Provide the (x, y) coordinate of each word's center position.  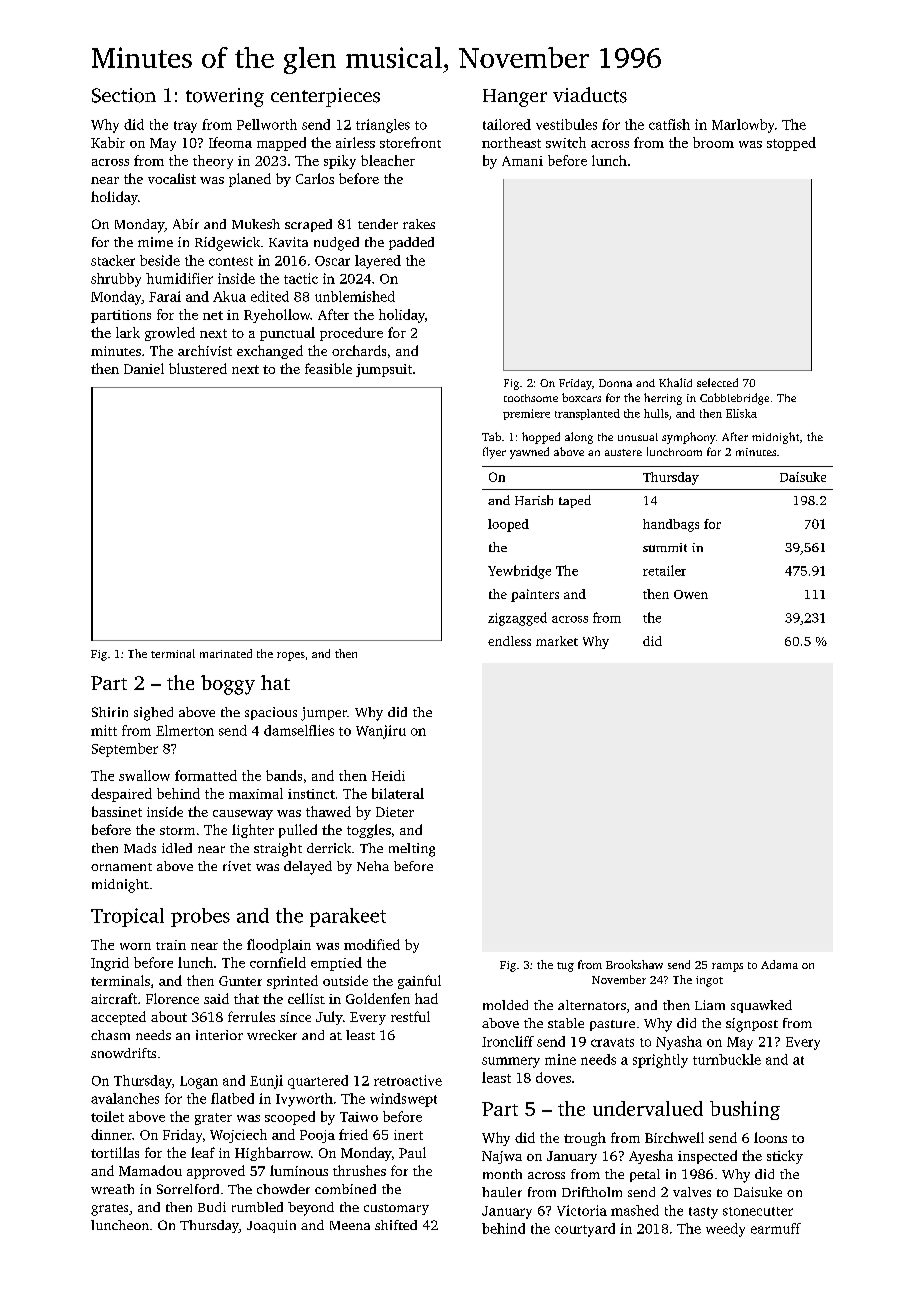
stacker (113, 260)
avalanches (125, 1098)
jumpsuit (384, 370)
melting (412, 850)
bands (284, 775)
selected (717, 382)
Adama (779, 964)
